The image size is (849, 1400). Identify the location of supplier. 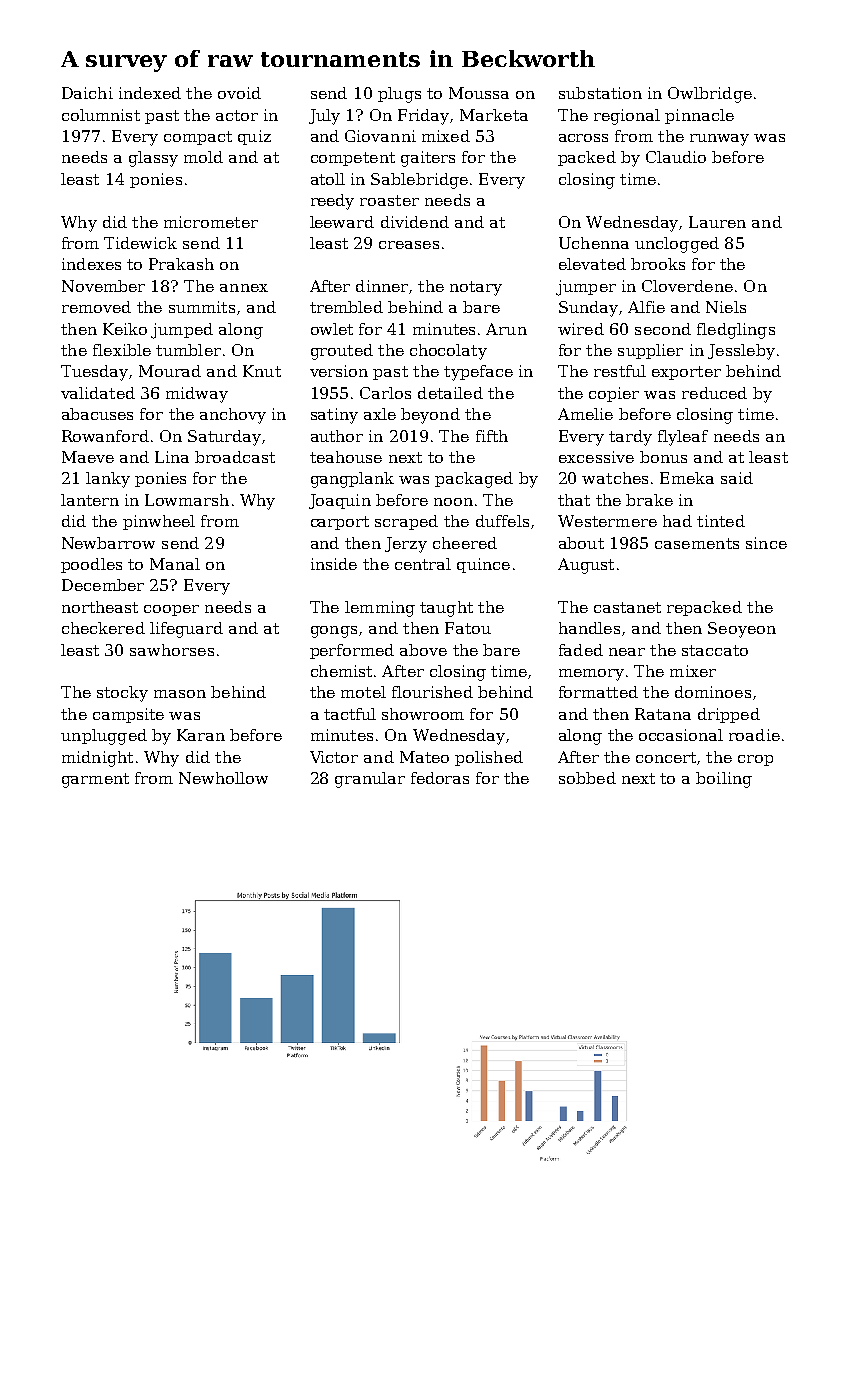
(650, 351).
